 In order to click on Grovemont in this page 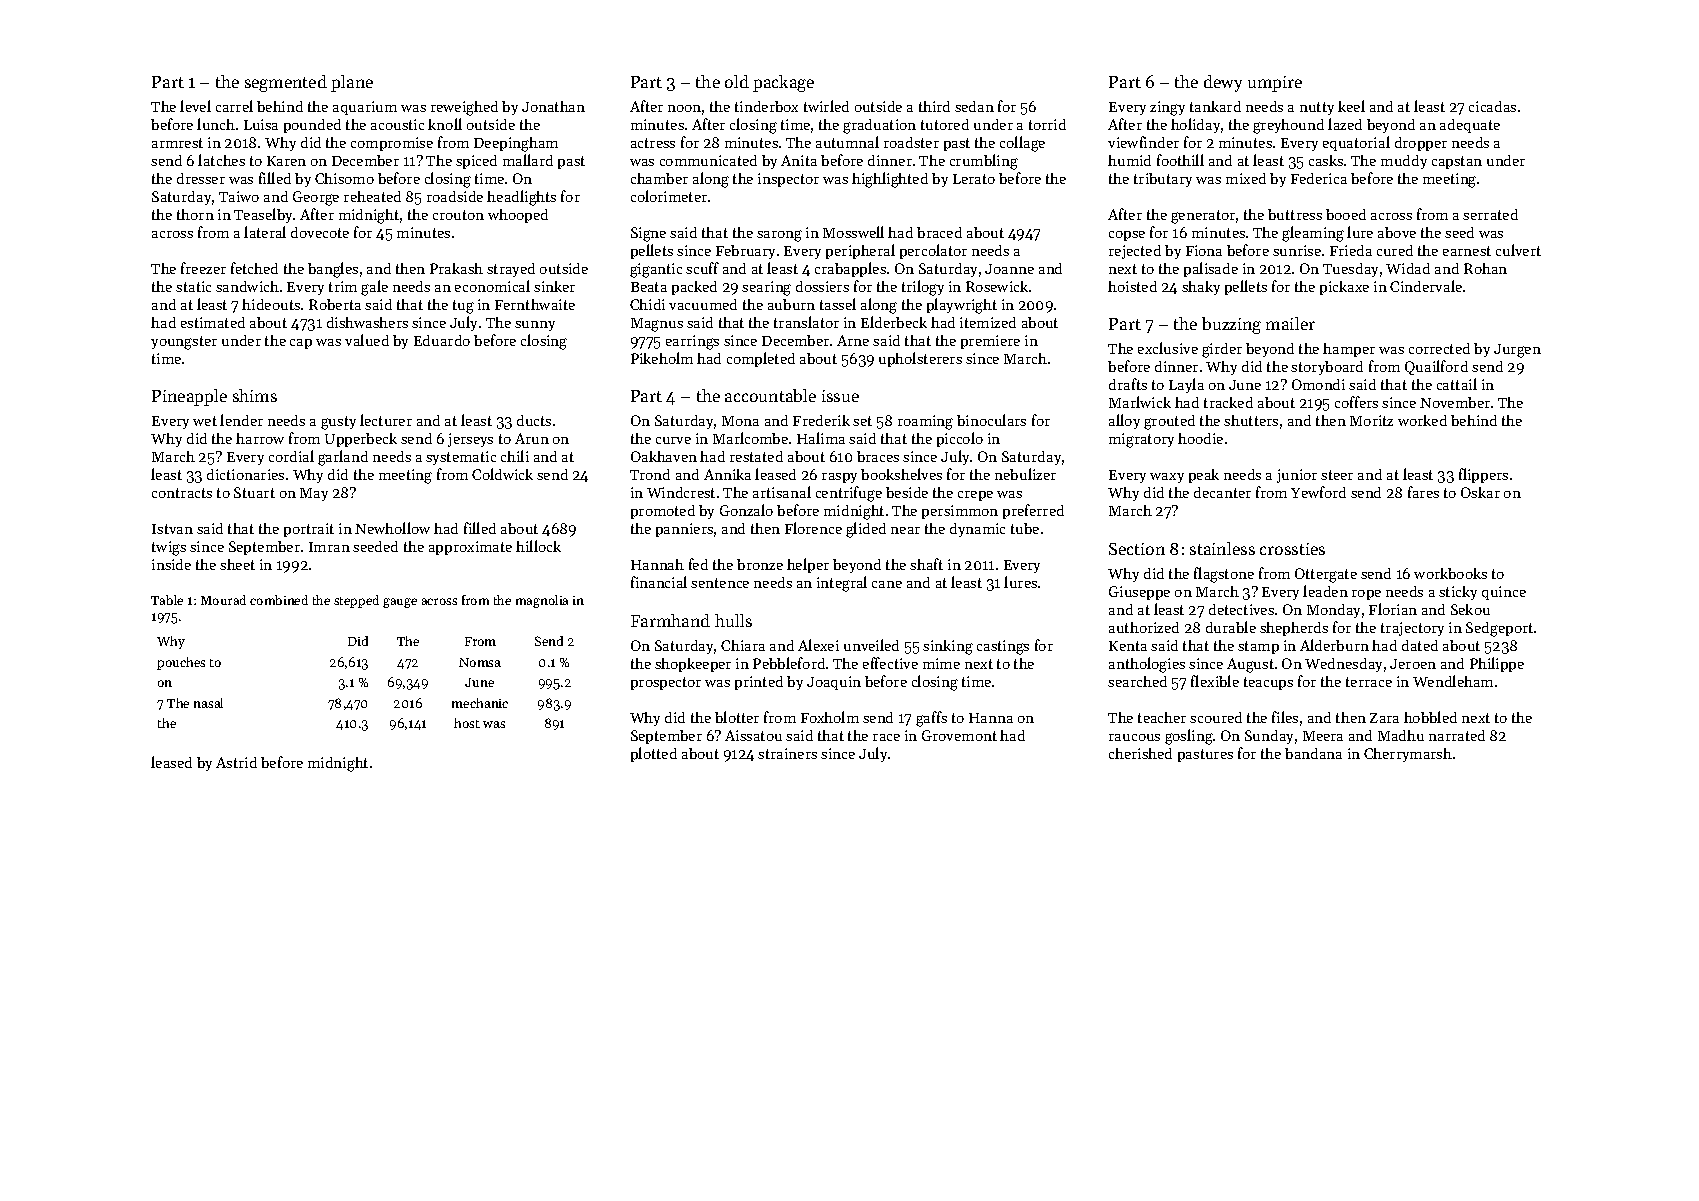, I will do `click(959, 735)`.
